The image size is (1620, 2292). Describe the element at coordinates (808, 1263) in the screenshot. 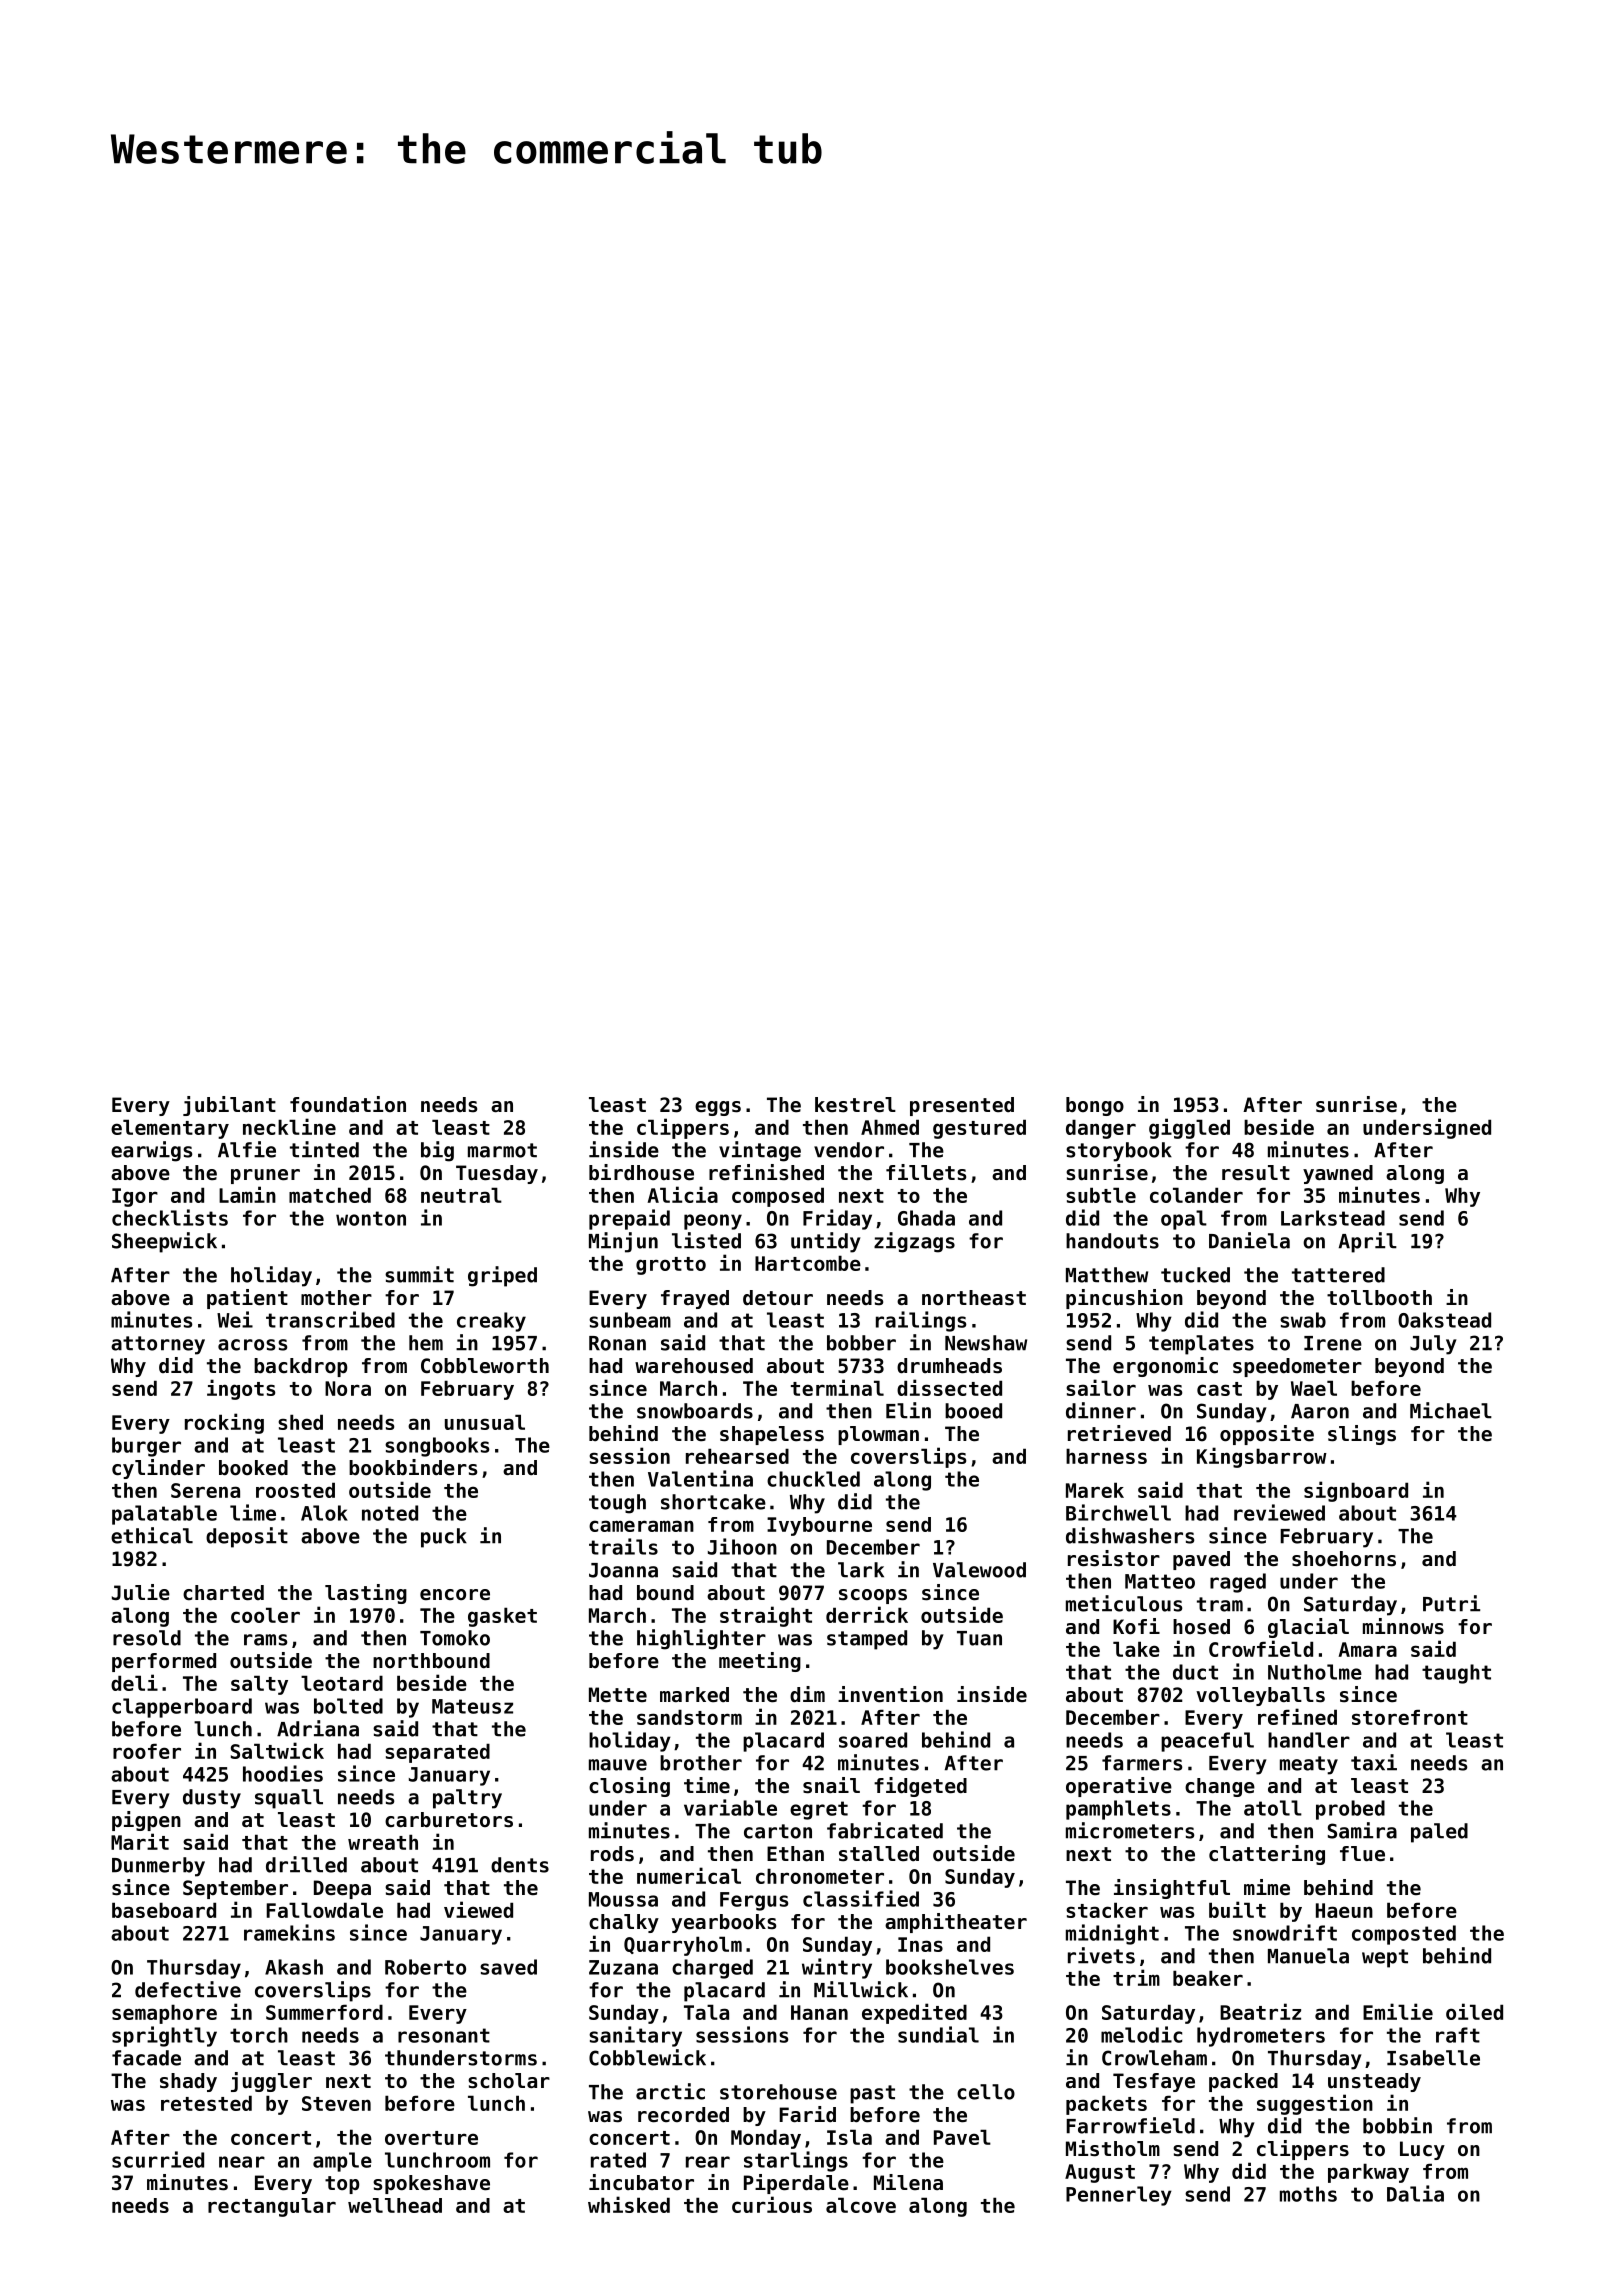

I see `Hartcombe` at that location.
